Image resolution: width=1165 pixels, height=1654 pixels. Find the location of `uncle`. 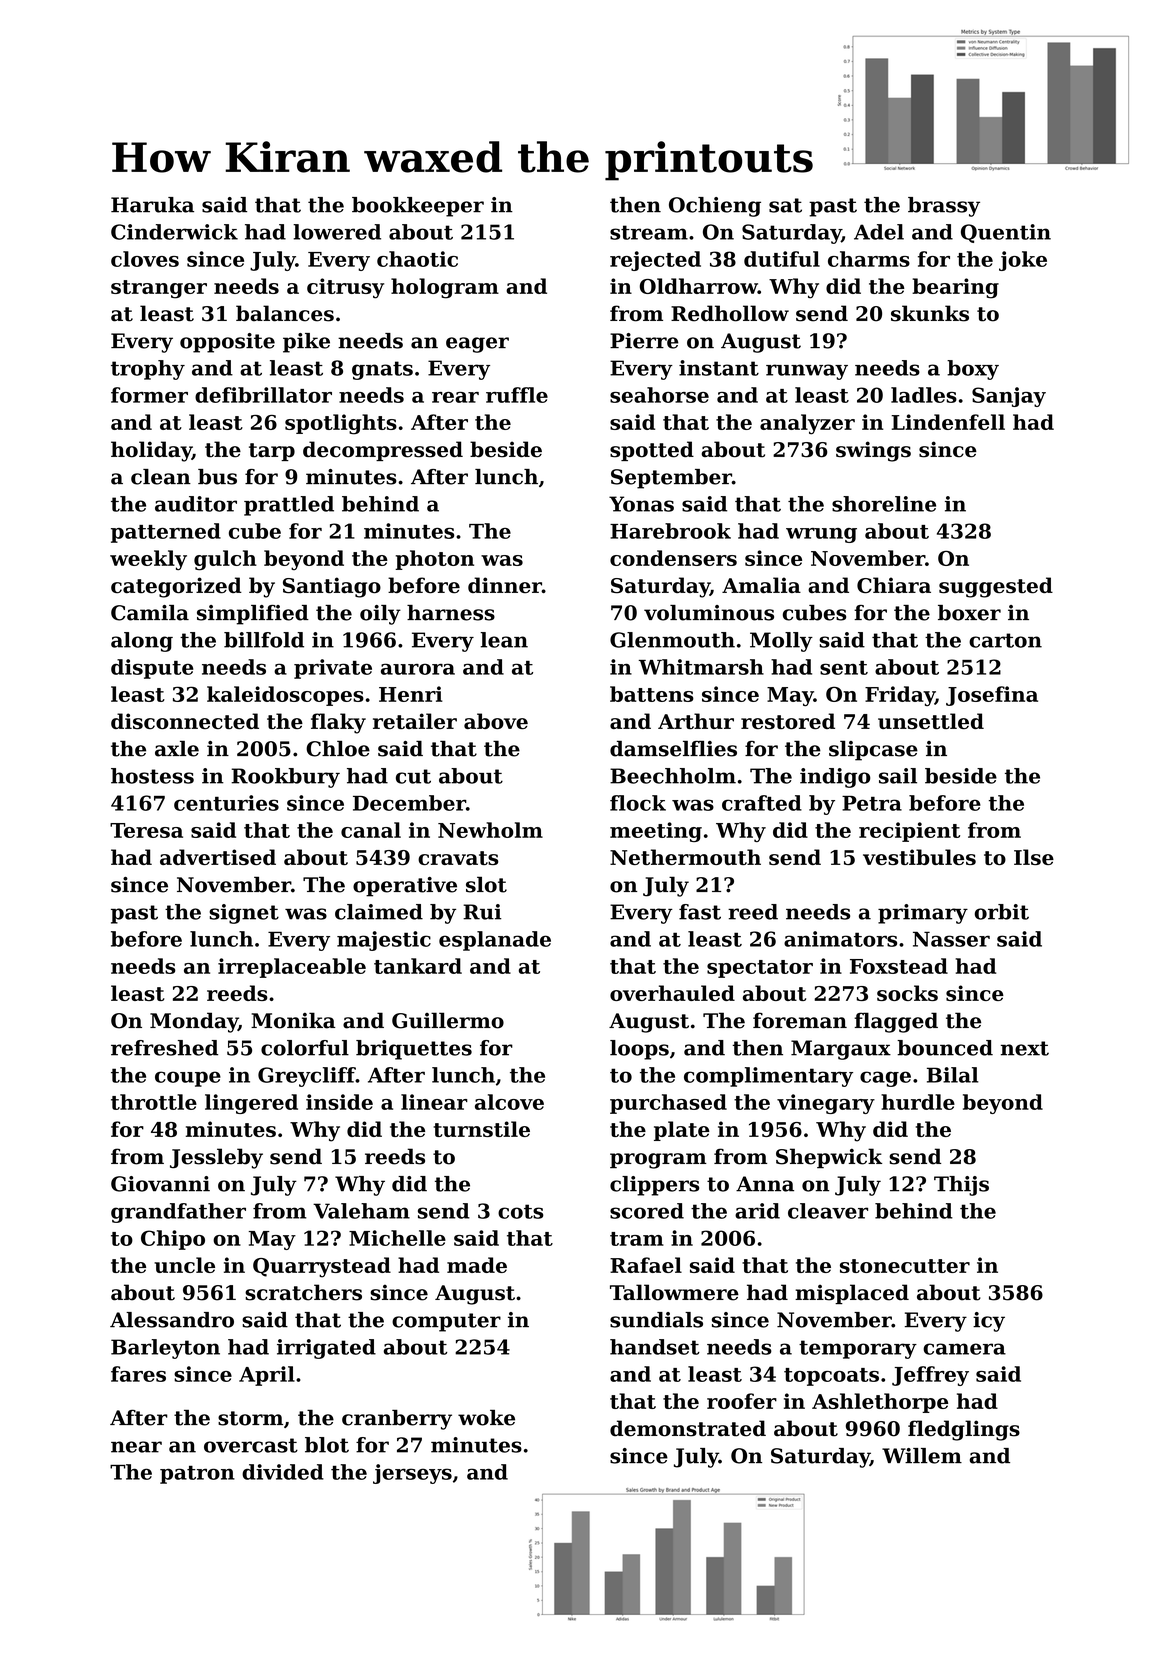

uncle is located at coordinates (184, 1265).
